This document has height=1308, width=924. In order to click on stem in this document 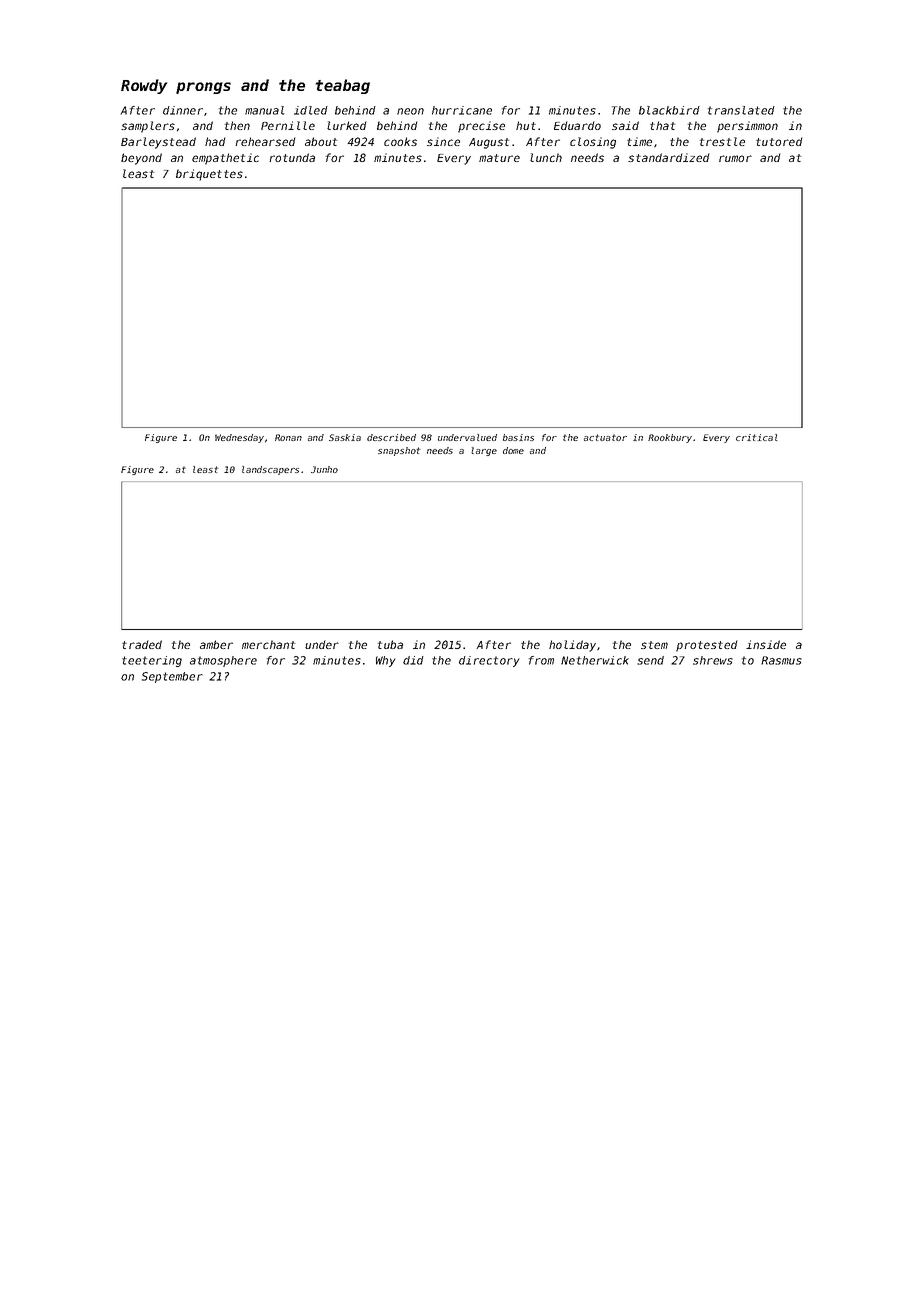, I will do `click(654, 645)`.
